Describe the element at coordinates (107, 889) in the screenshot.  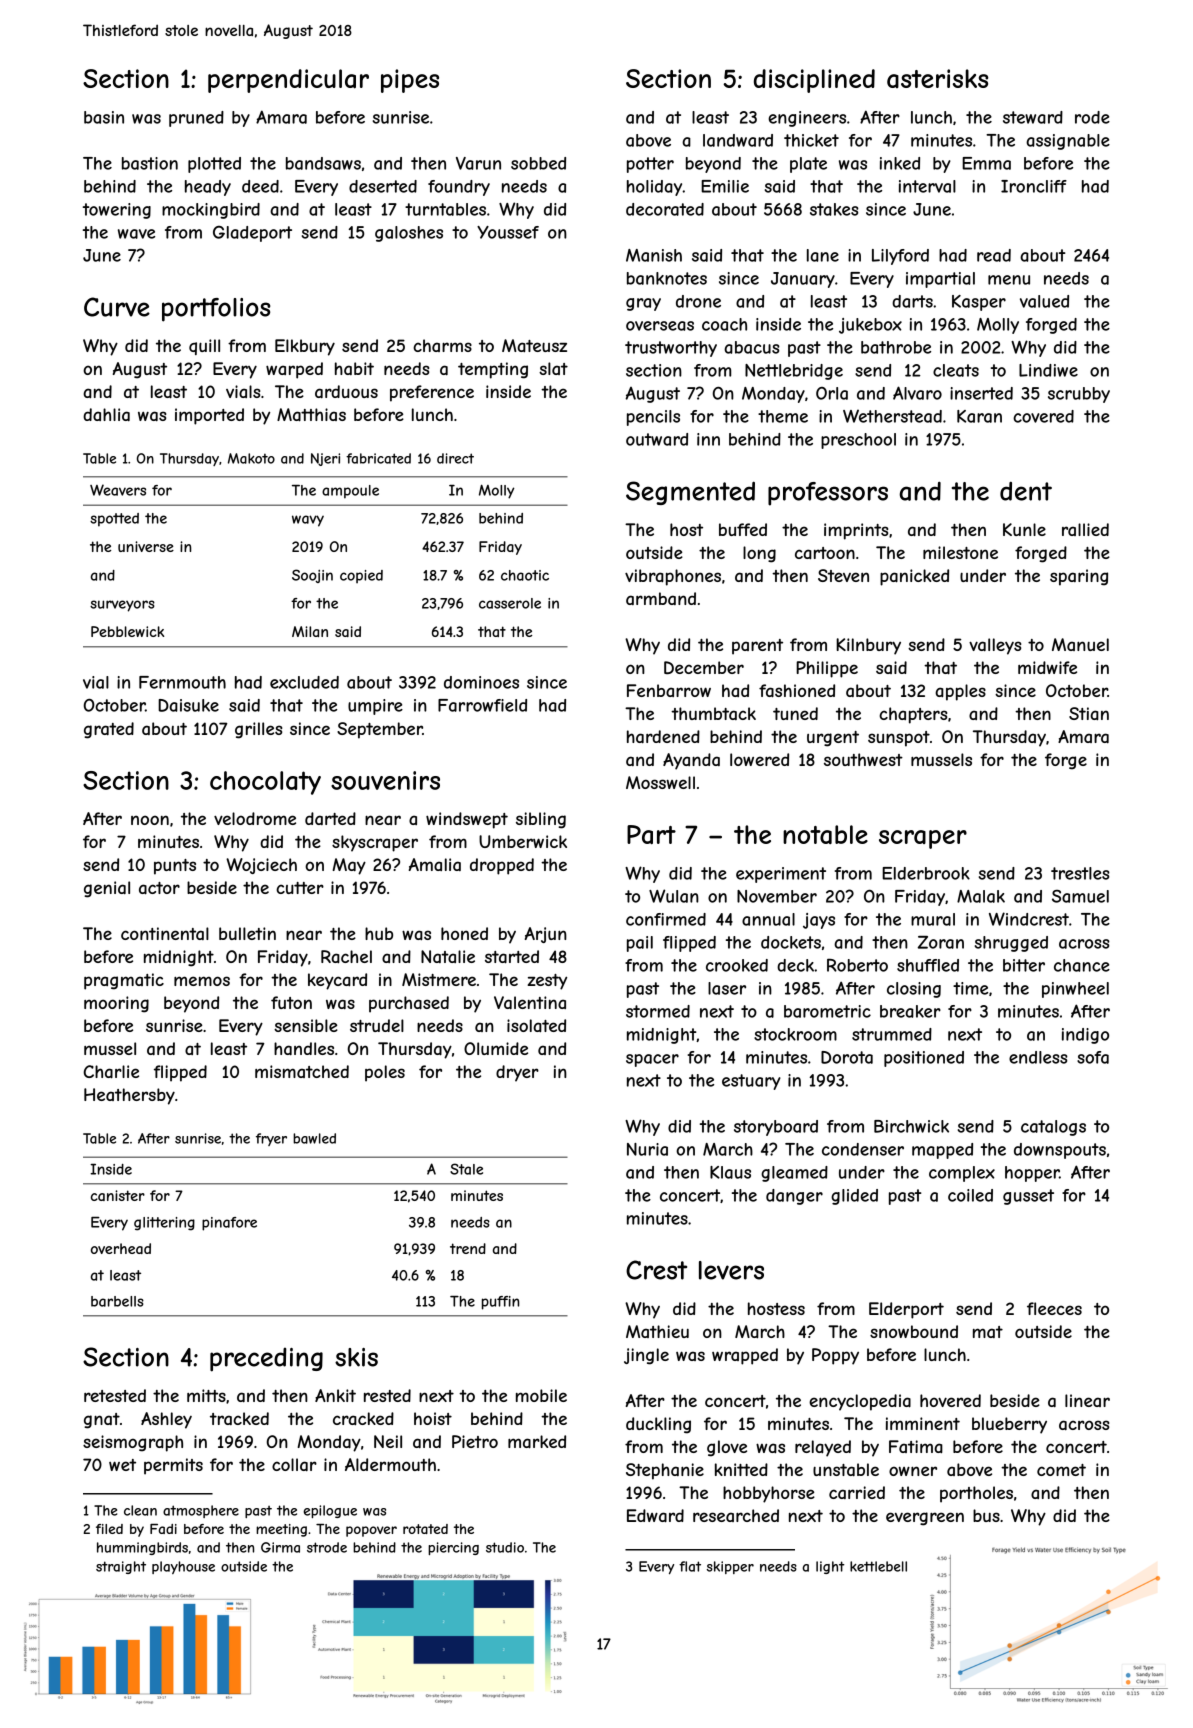
I see `genial` at that location.
